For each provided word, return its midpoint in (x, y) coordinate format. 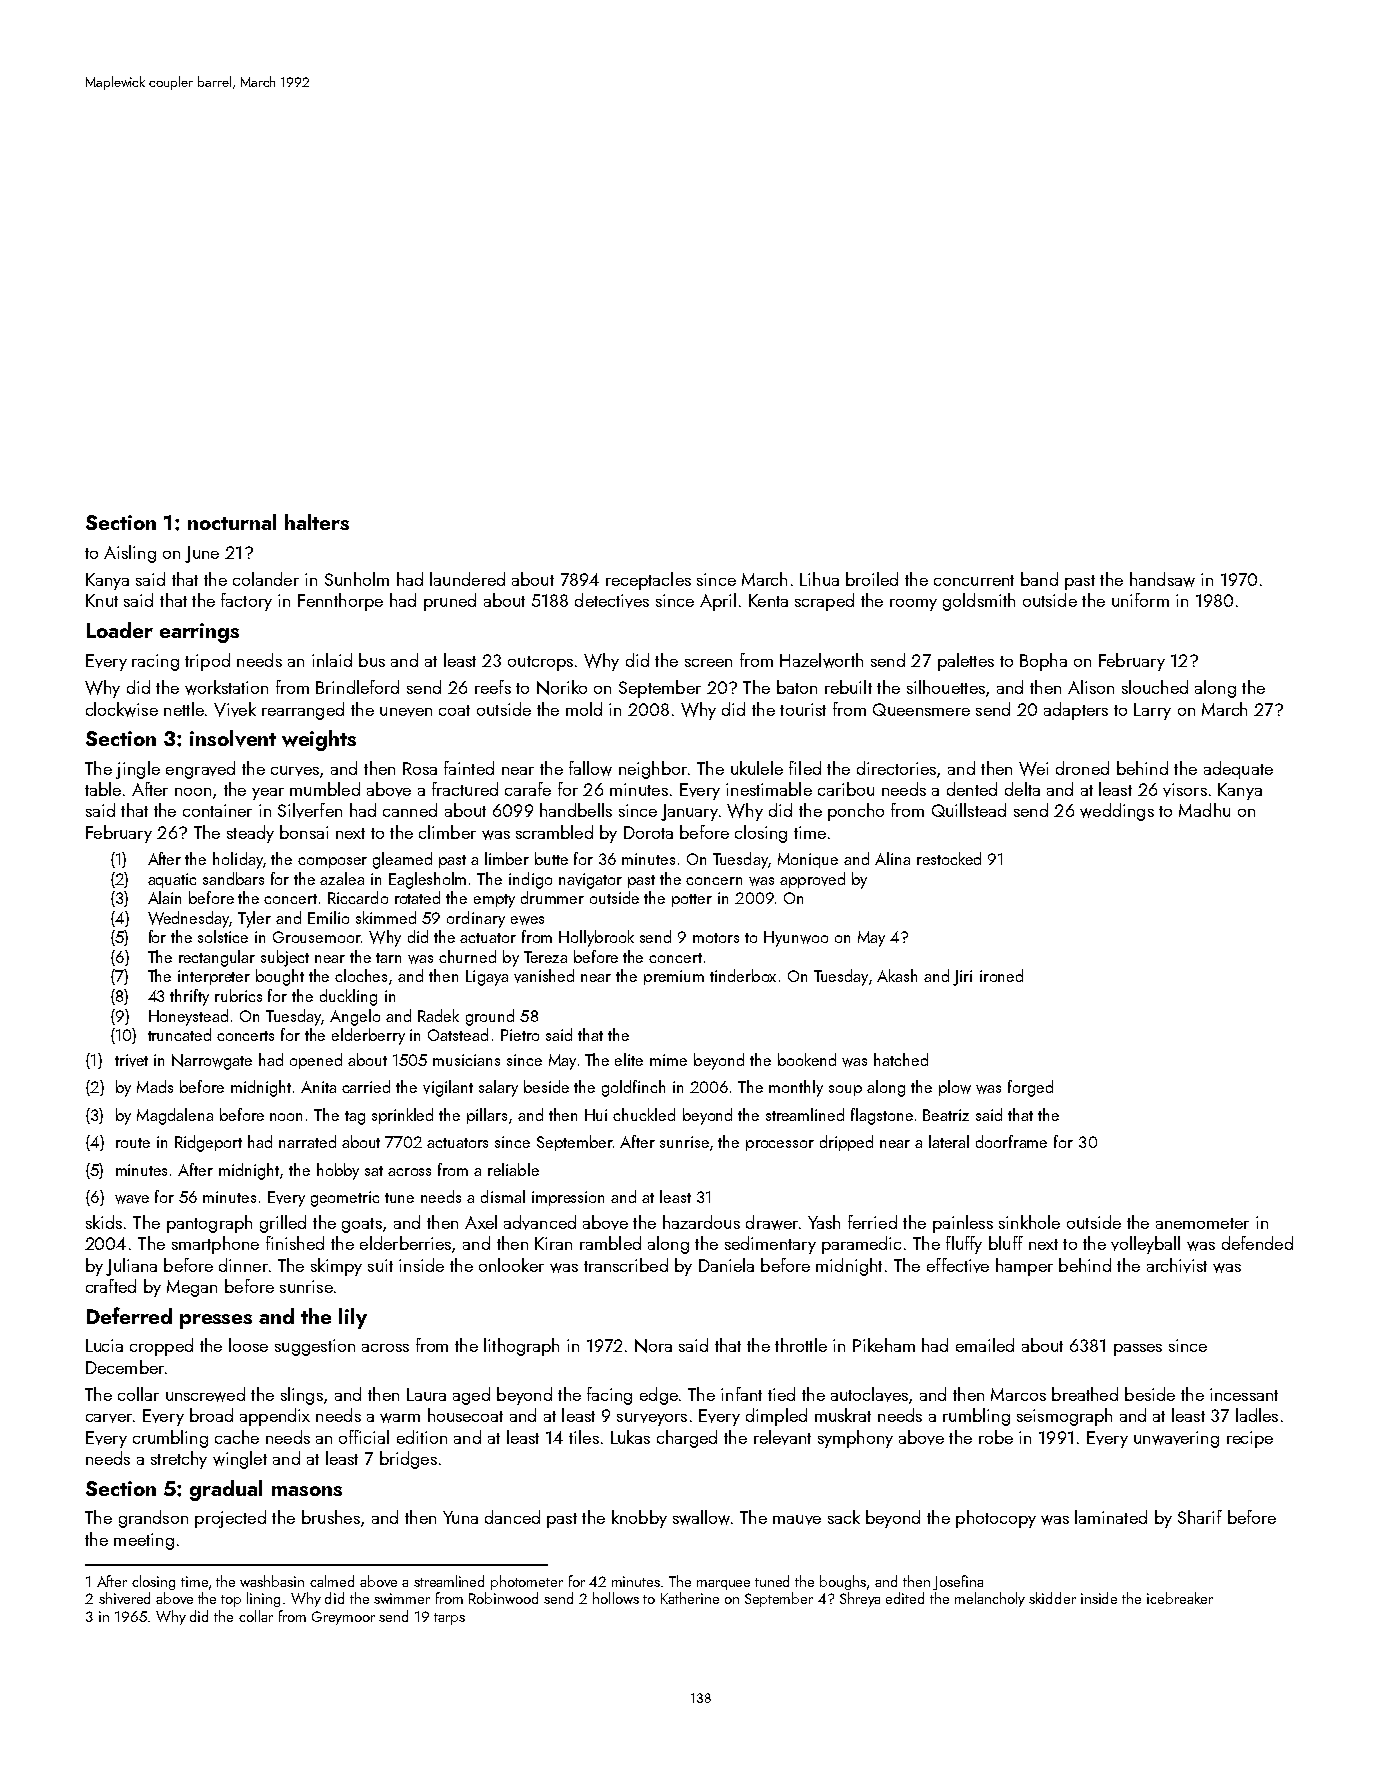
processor (780, 1145)
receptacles (648, 581)
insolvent (233, 738)
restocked (949, 858)
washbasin (272, 1581)
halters (317, 522)
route (133, 1143)
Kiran (553, 1243)
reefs (493, 687)
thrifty (189, 997)
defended (1257, 1243)
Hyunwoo (796, 939)
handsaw (1162, 579)
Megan (192, 1288)
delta (1022, 789)
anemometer (1202, 1223)
